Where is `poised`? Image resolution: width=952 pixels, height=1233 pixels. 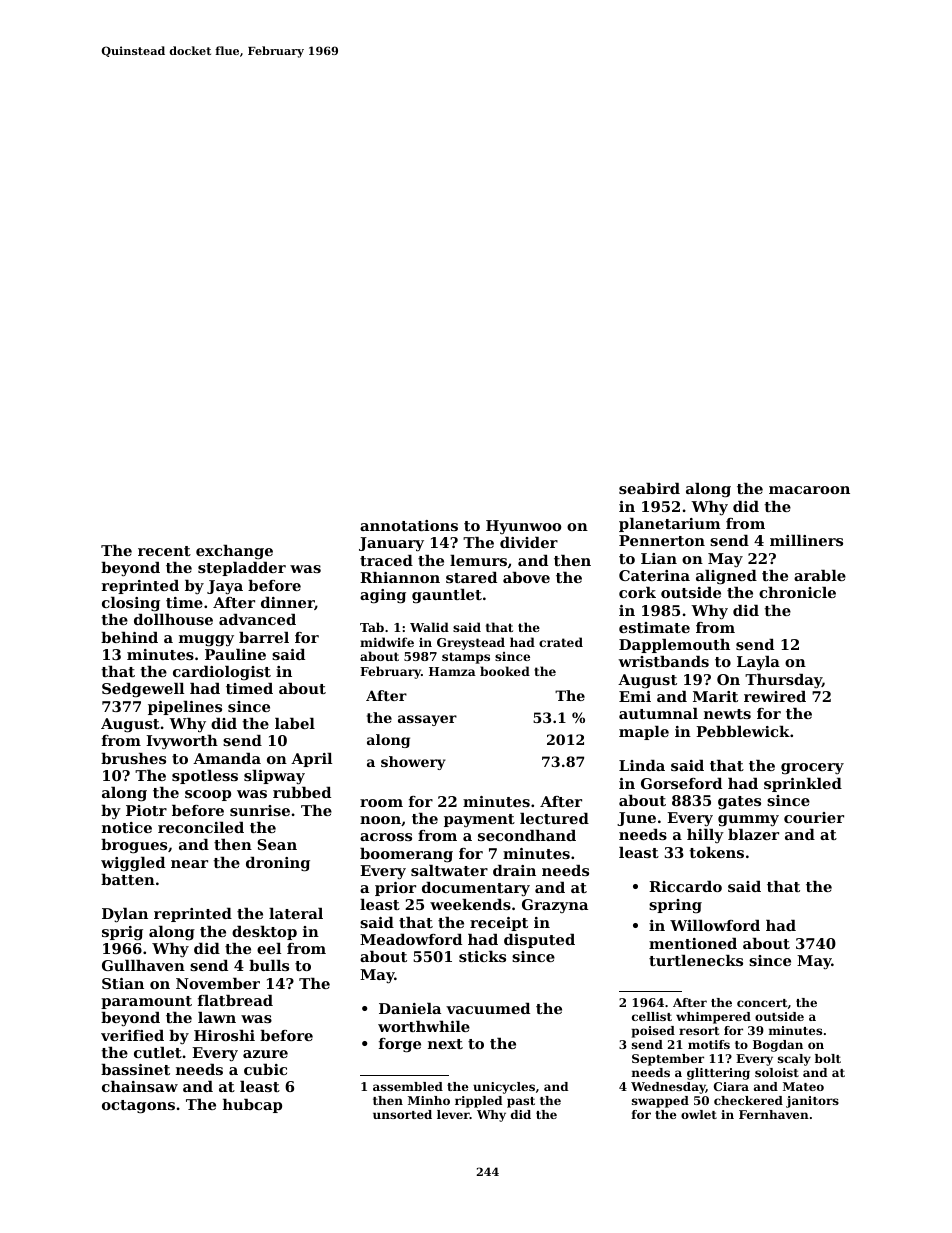
poised is located at coordinates (653, 1032).
